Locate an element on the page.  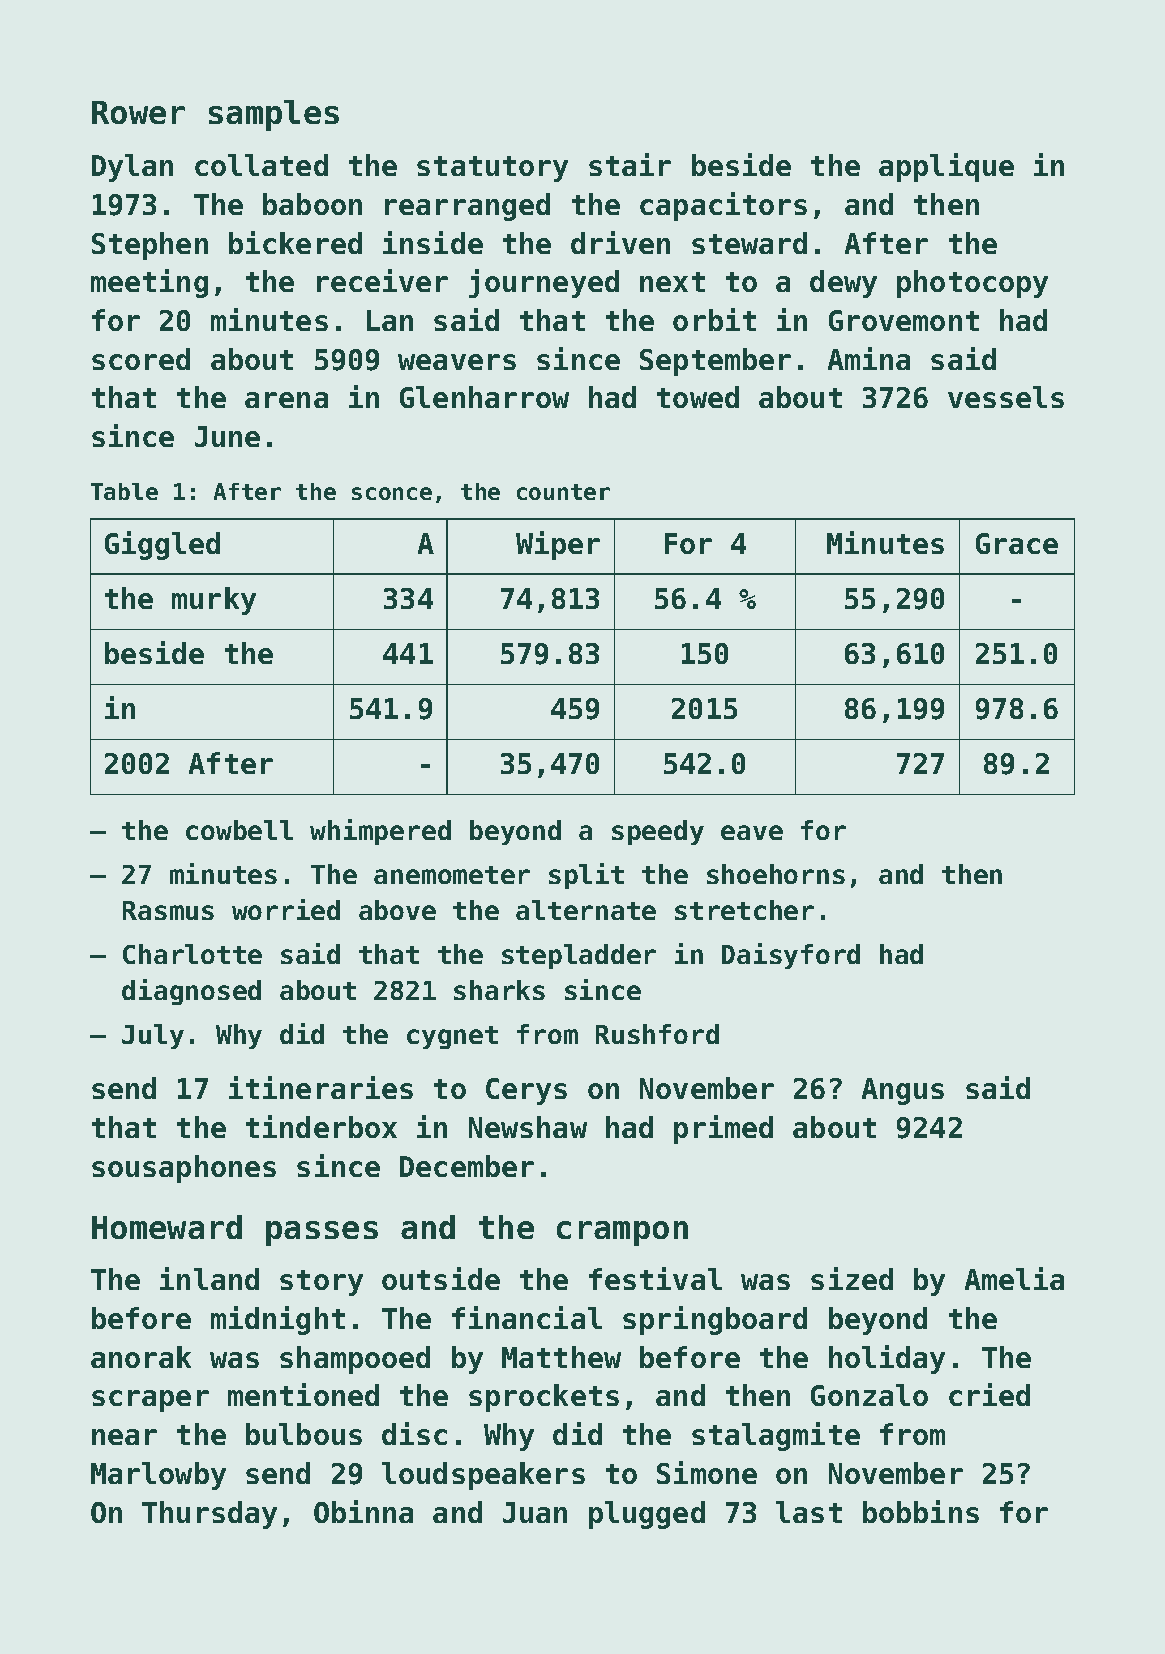
anorak is located at coordinates (141, 1357).
